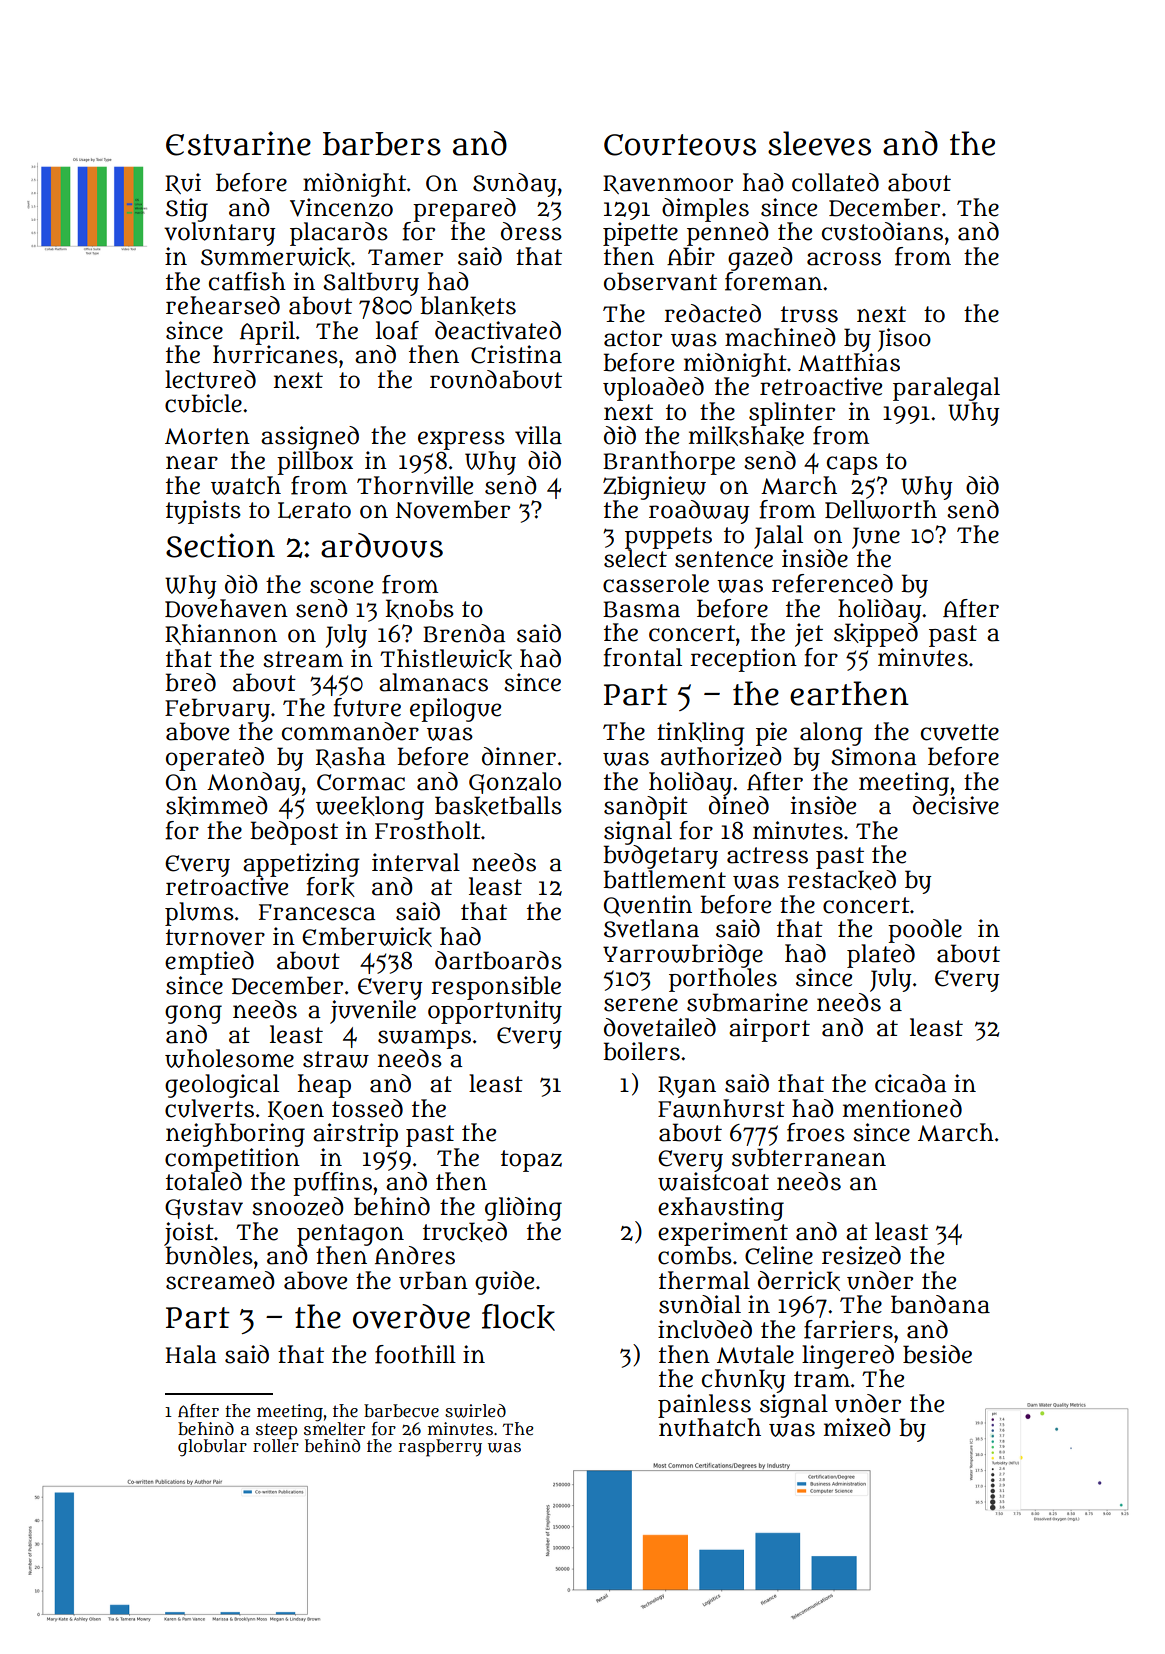 The width and height of the image is (1165, 1654). What do you see at coordinates (238, 143) in the image?
I see `Estuarine` at bounding box center [238, 143].
